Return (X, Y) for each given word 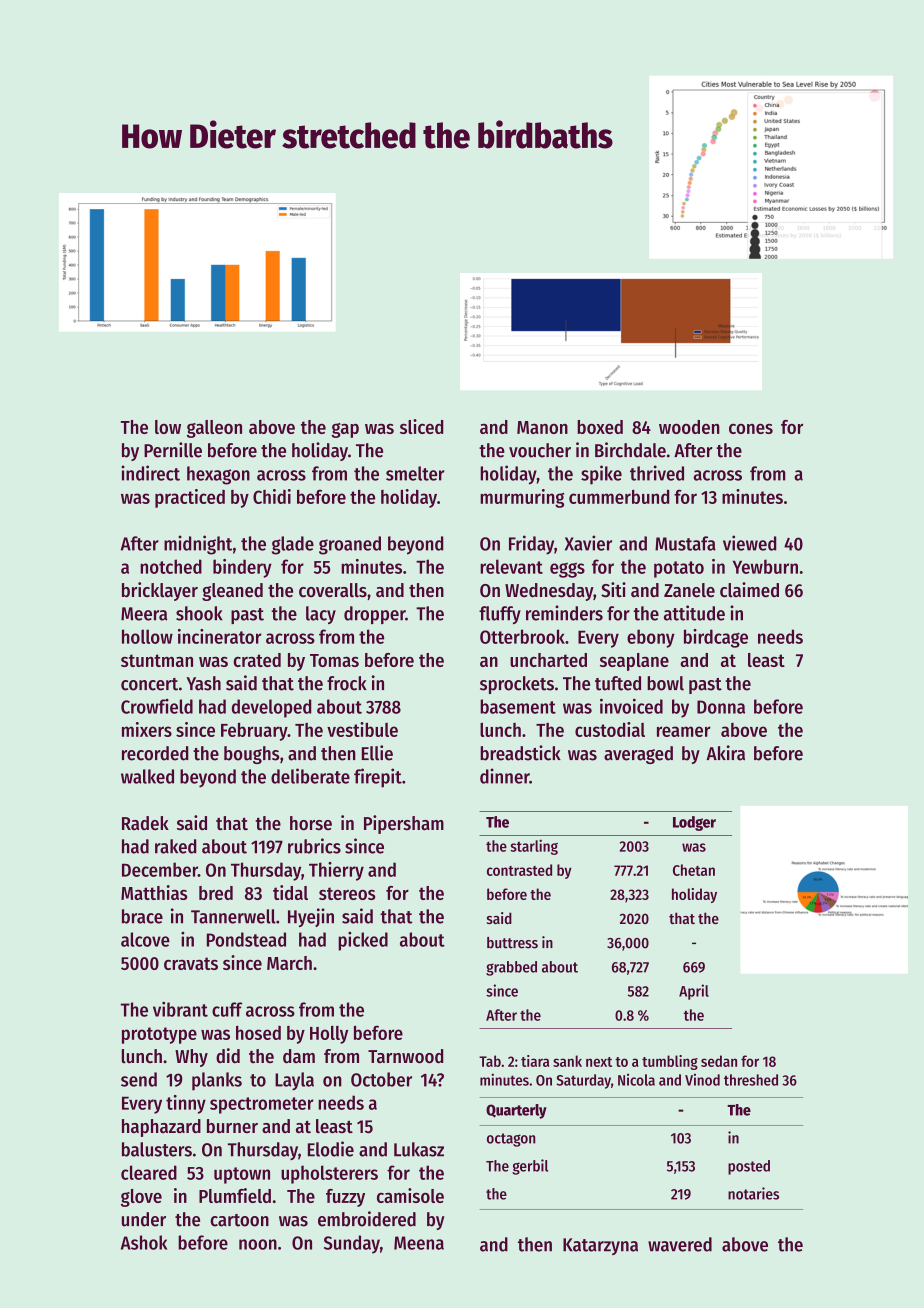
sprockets (517, 685)
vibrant (180, 1009)
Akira (725, 753)
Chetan (694, 870)
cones (751, 429)
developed (271, 708)
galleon (214, 429)
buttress (512, 943)
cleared (149, 1172)
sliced (421, 426)
